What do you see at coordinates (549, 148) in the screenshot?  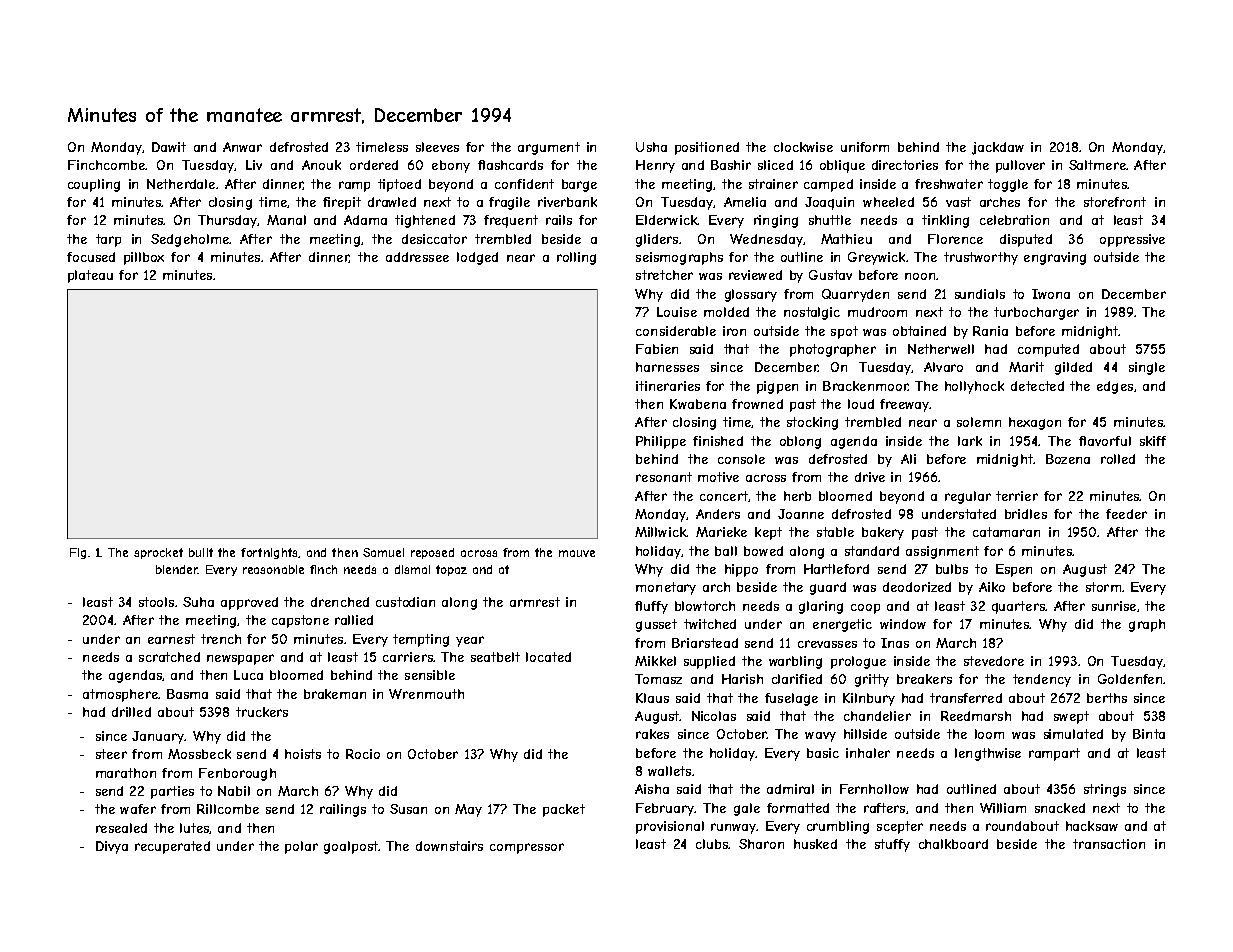 I see `argument` at bounding box center [549, 148].
